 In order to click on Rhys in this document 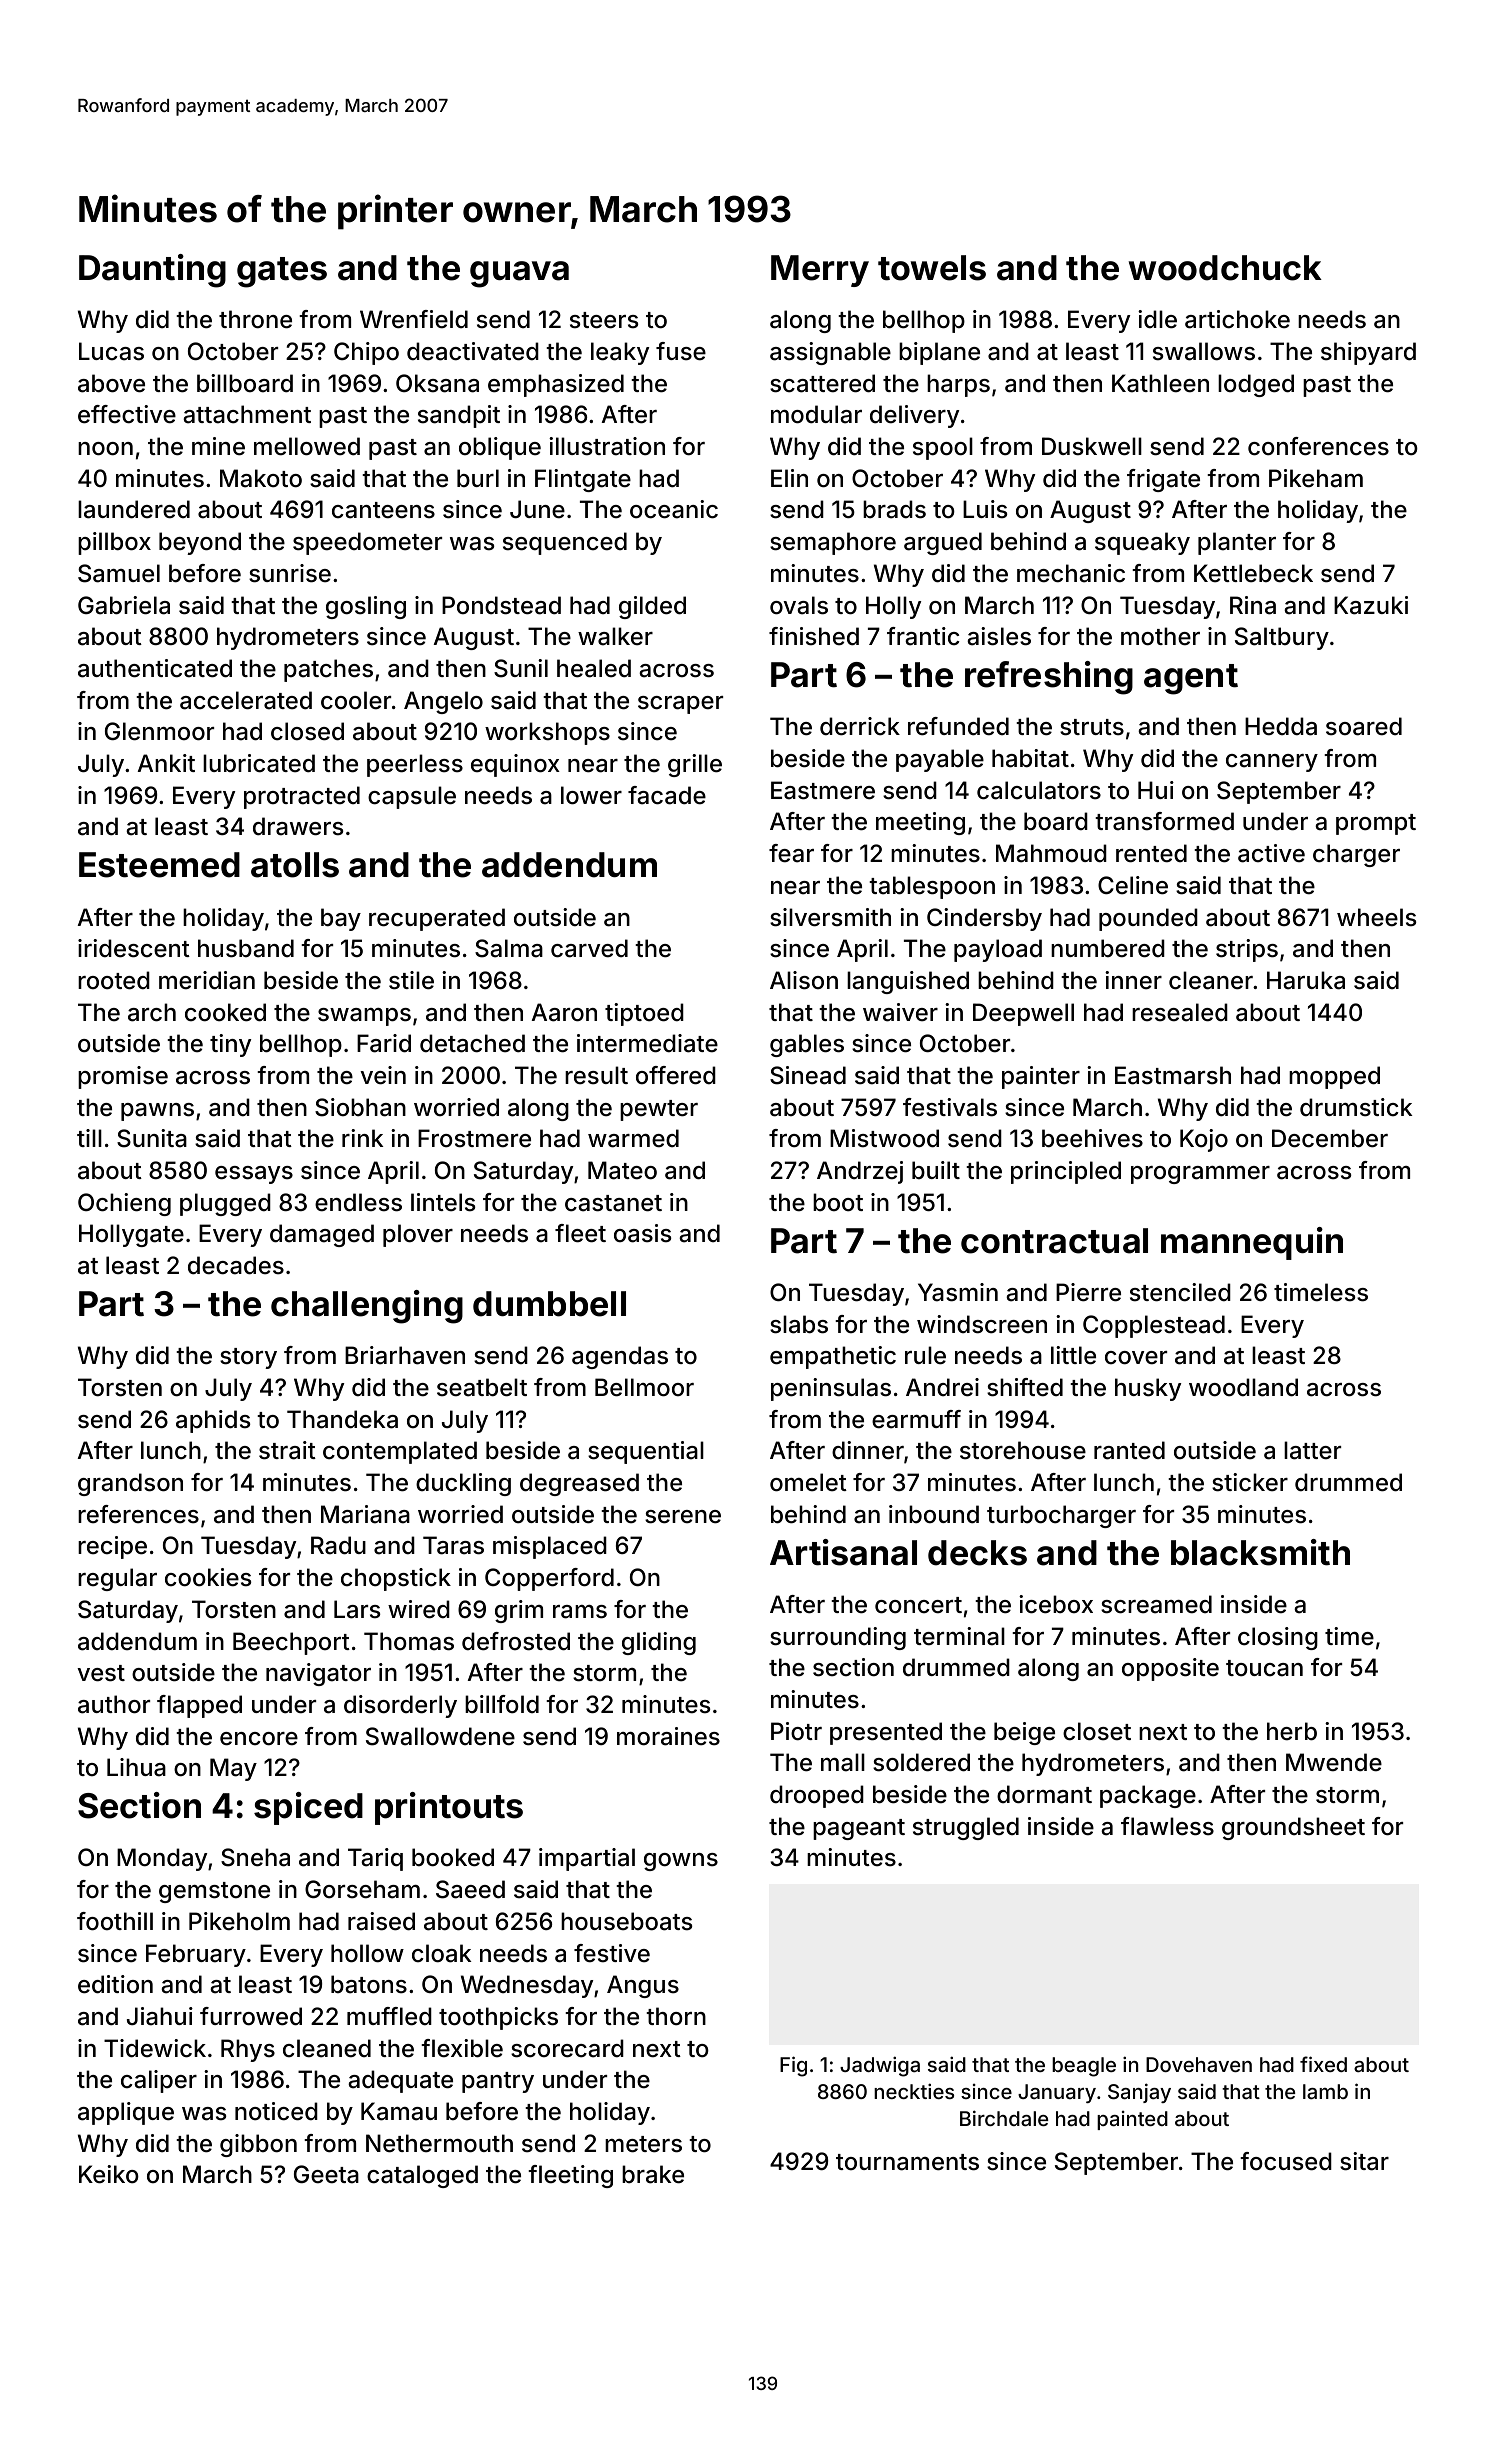, I will do `click(248, 2050)`.
